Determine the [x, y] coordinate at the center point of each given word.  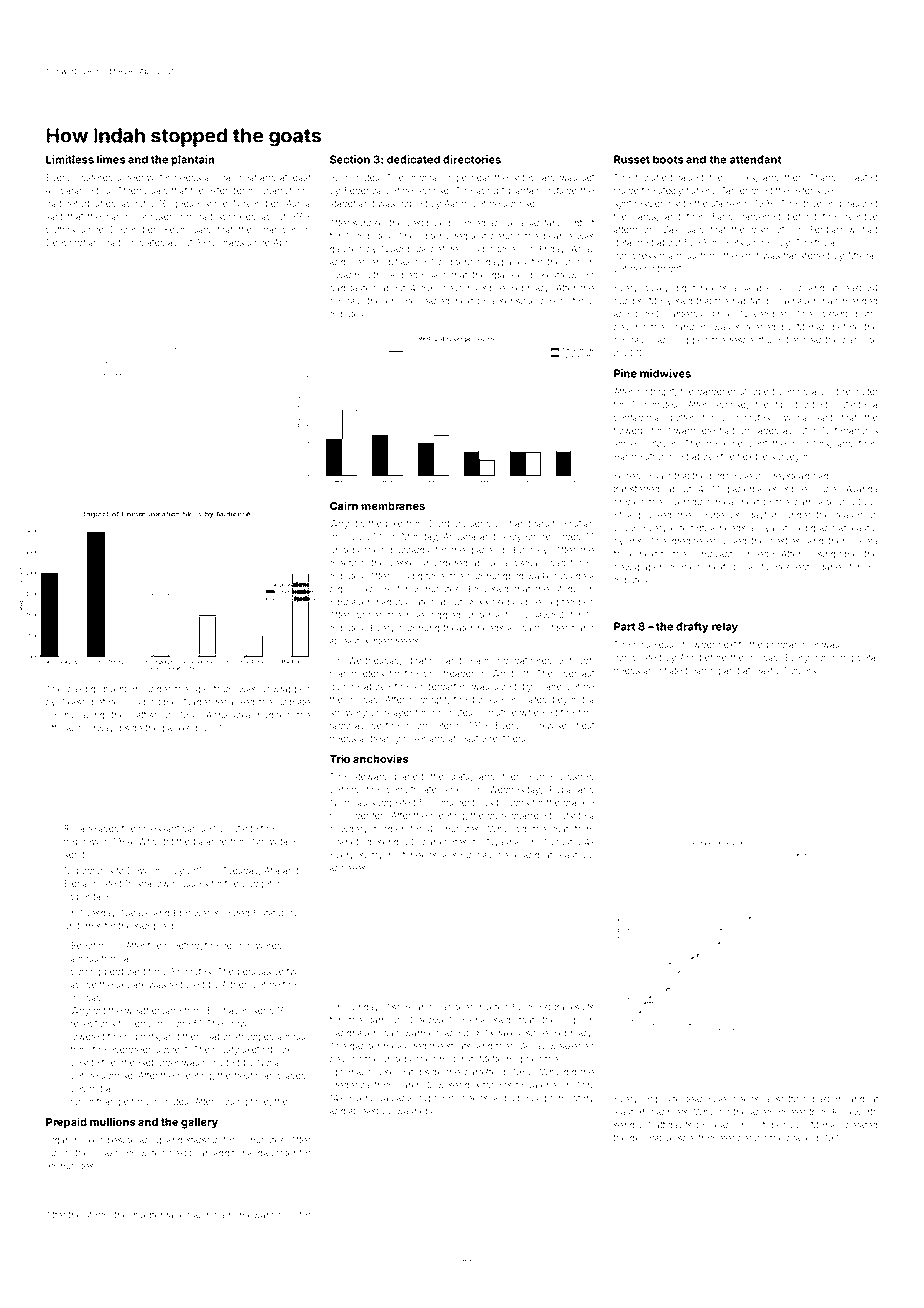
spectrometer [706, 1139]
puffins [60, 230]
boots [668, 159]
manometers [357, 674]
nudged [274, 716]
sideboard [534, 177]
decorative [652, 1138]
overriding [688, 503]
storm [96, 1215]
